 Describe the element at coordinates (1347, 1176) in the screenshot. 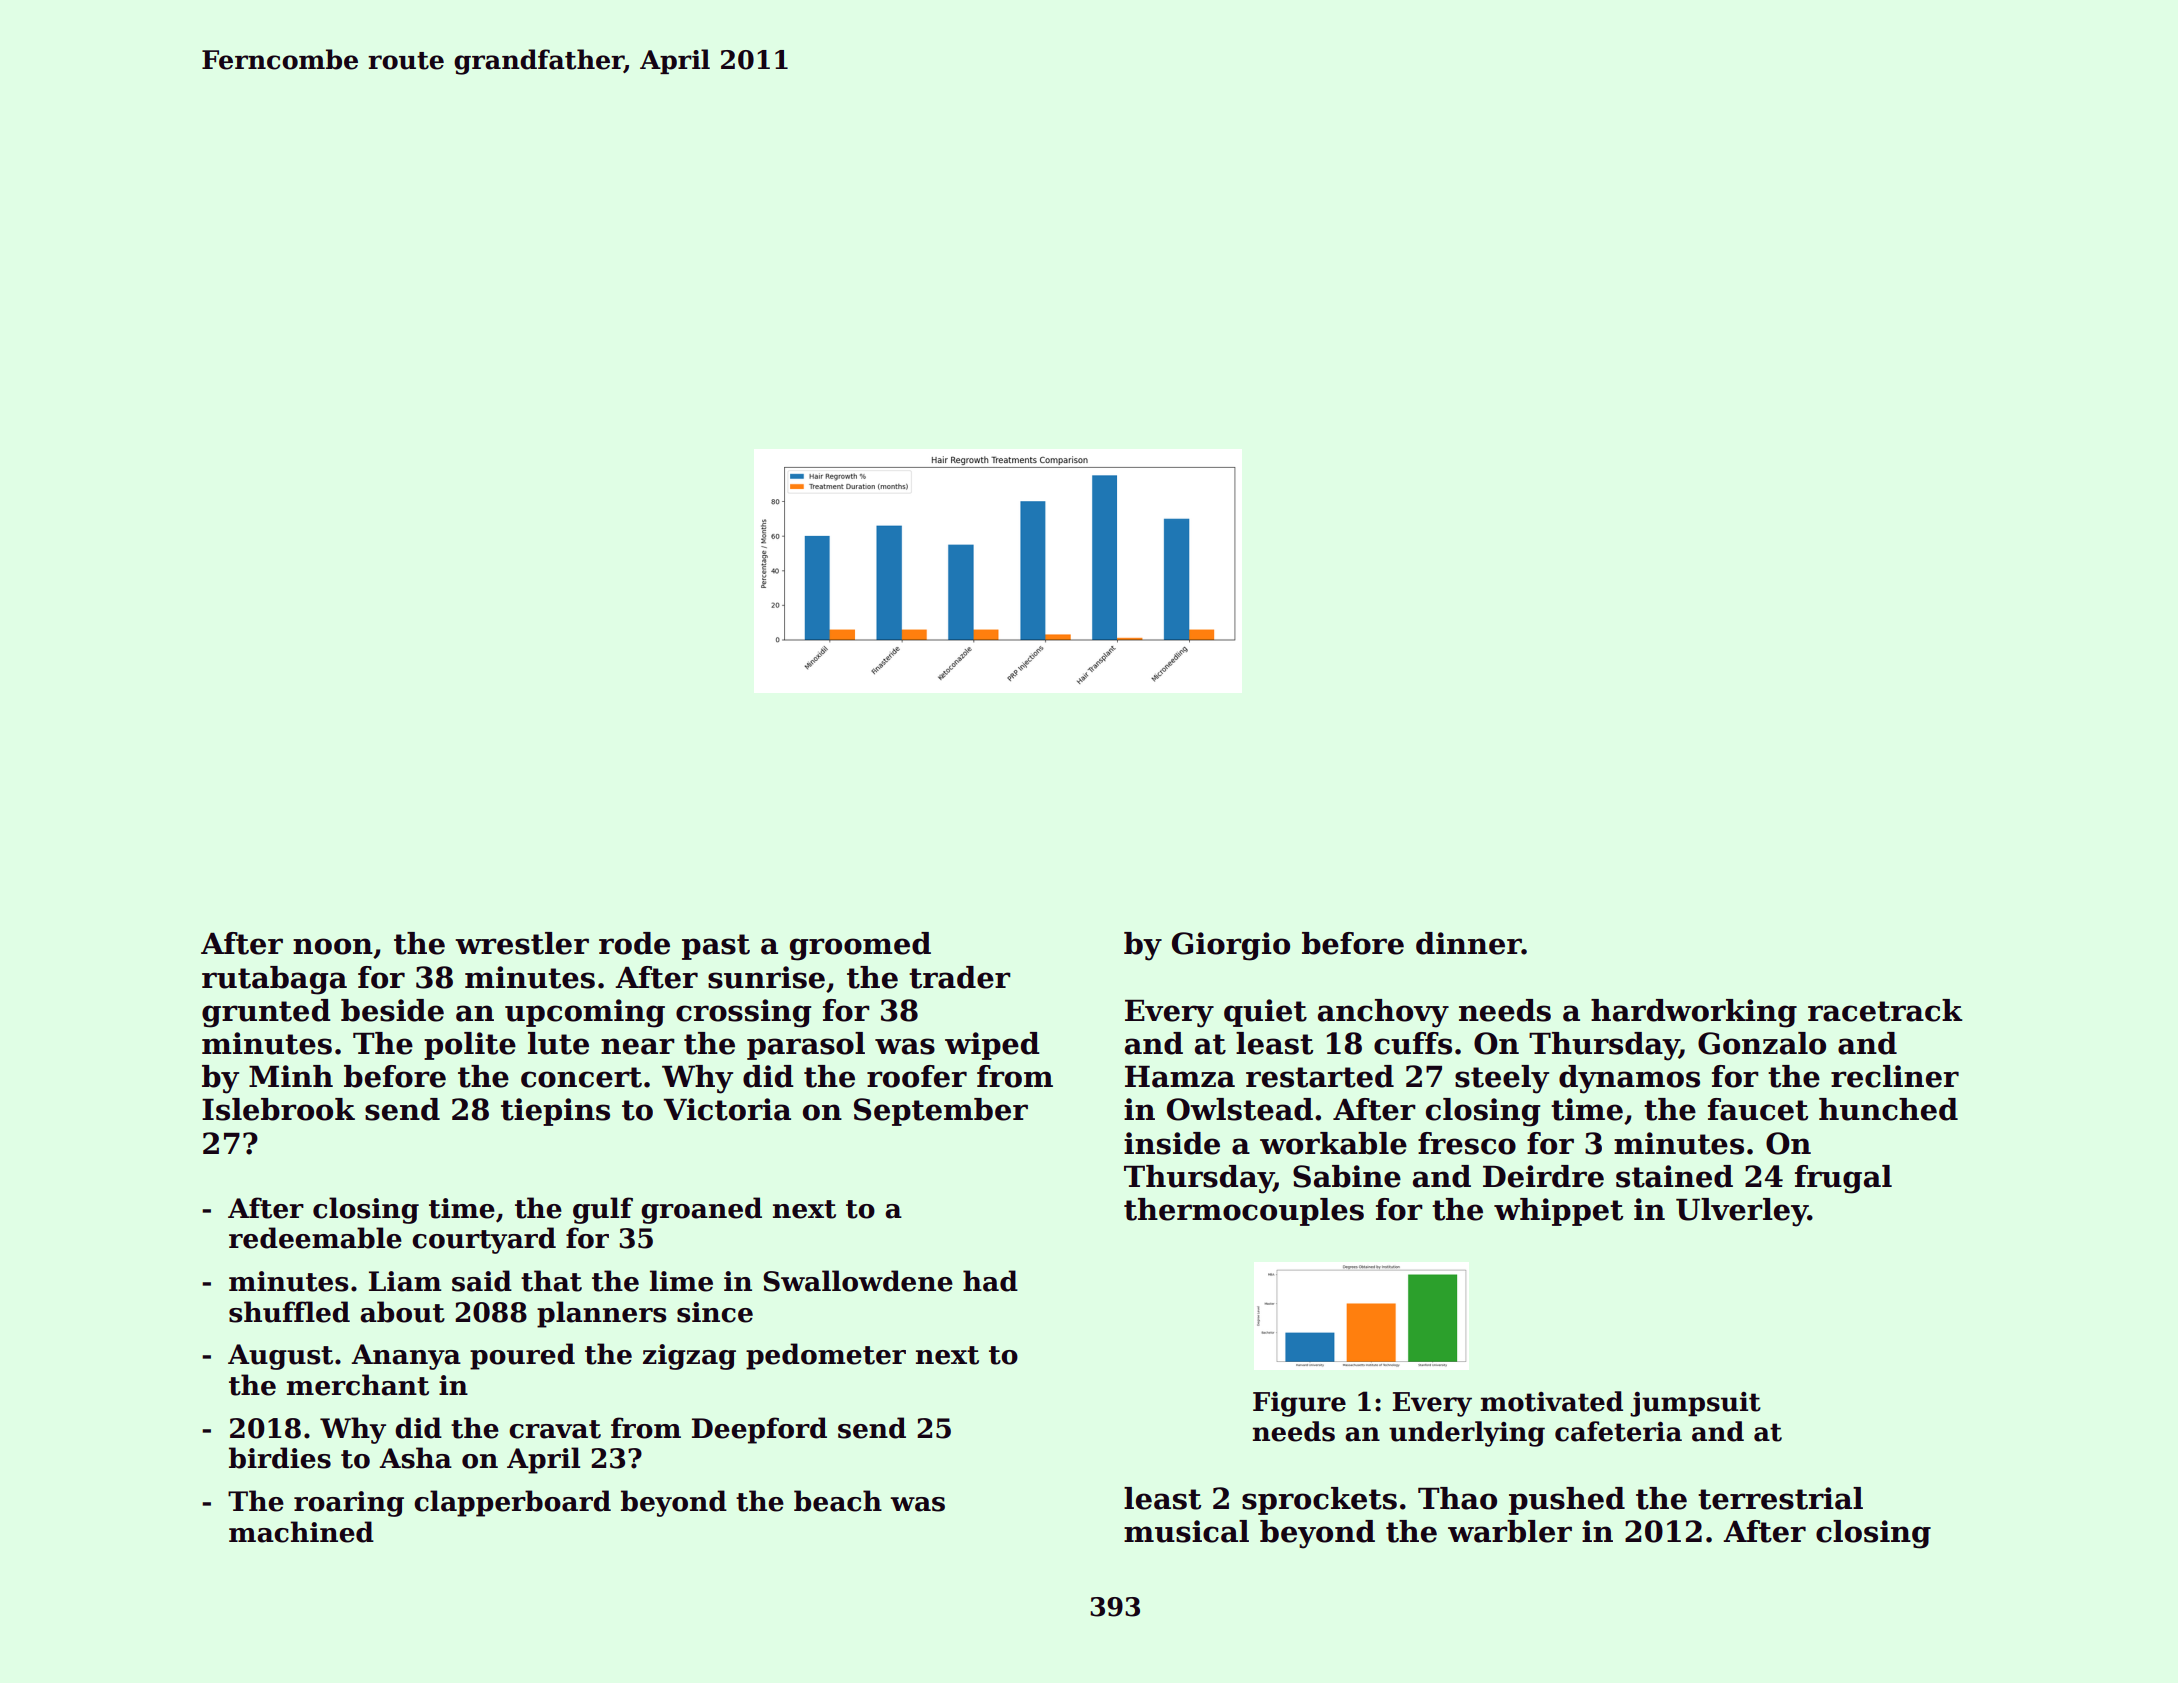

I see `Sabine` at that location.
